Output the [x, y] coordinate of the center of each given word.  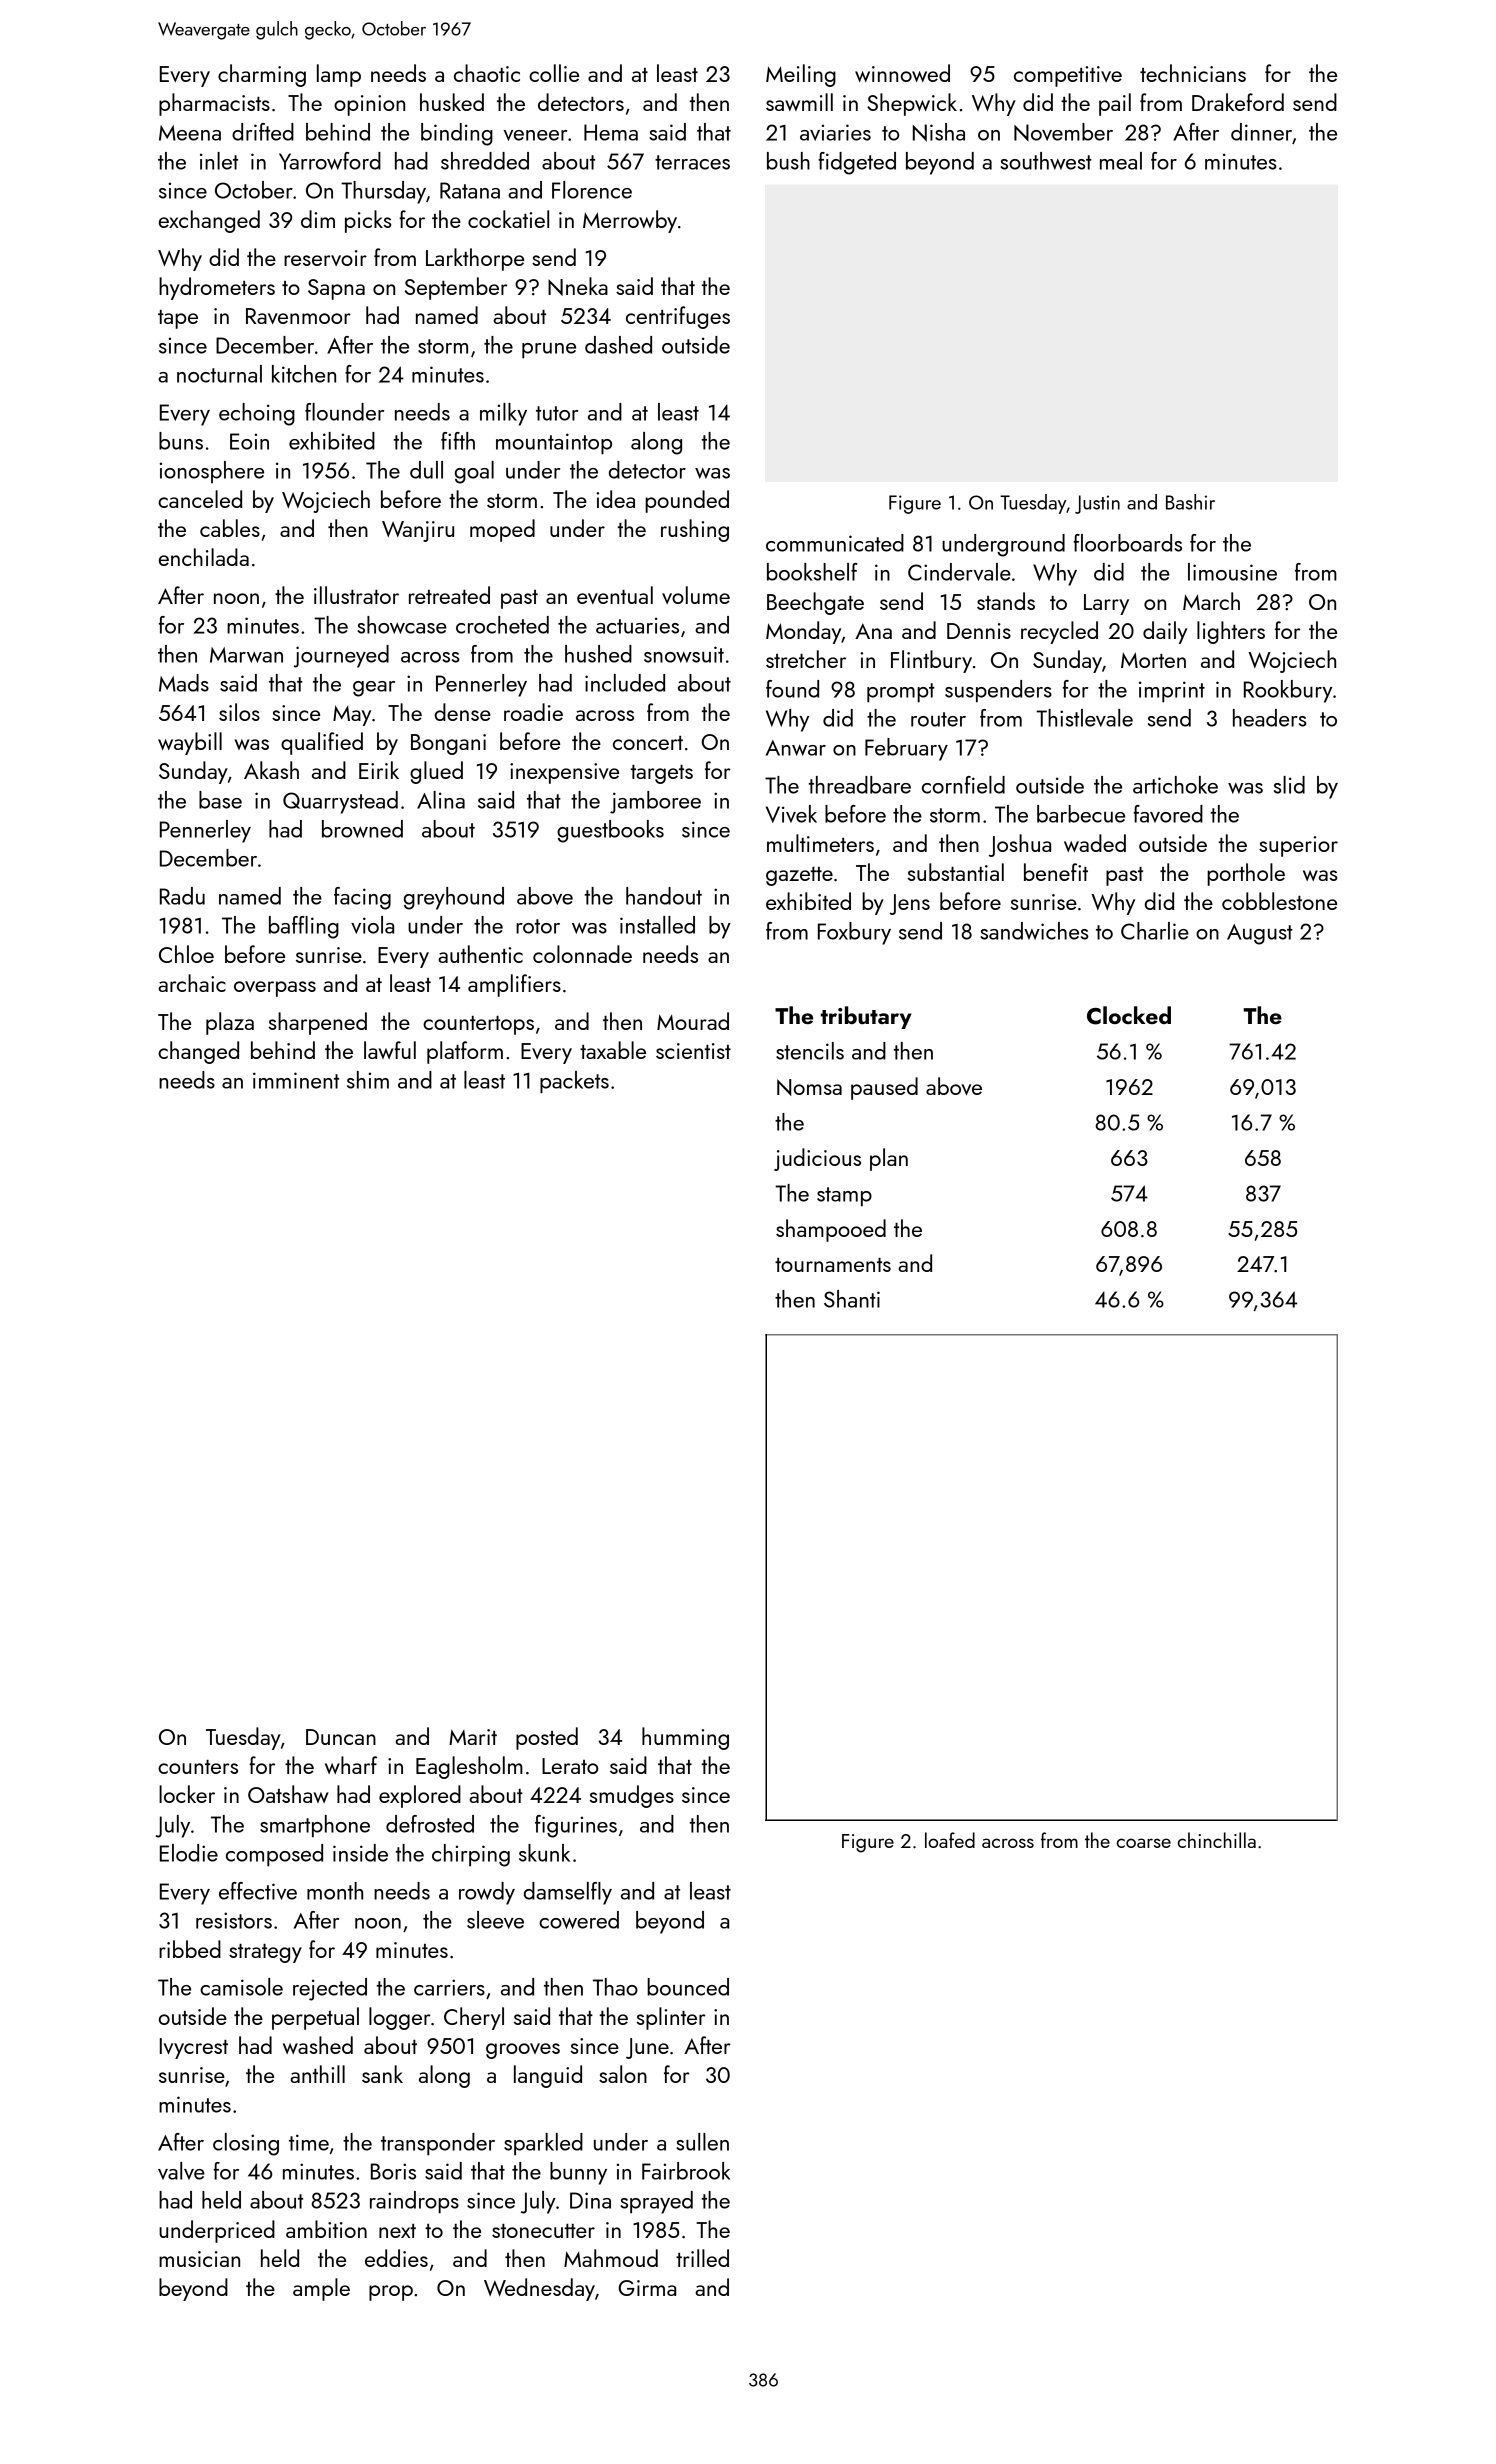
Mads [184, 683]
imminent [296, 1080]
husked [452, 102]
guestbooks [610, 831]
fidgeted [857, 163]
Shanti [852, 1299]
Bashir [1190, 502]
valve [181, 2171]
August [1260, 934]
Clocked [1129, 1015]
